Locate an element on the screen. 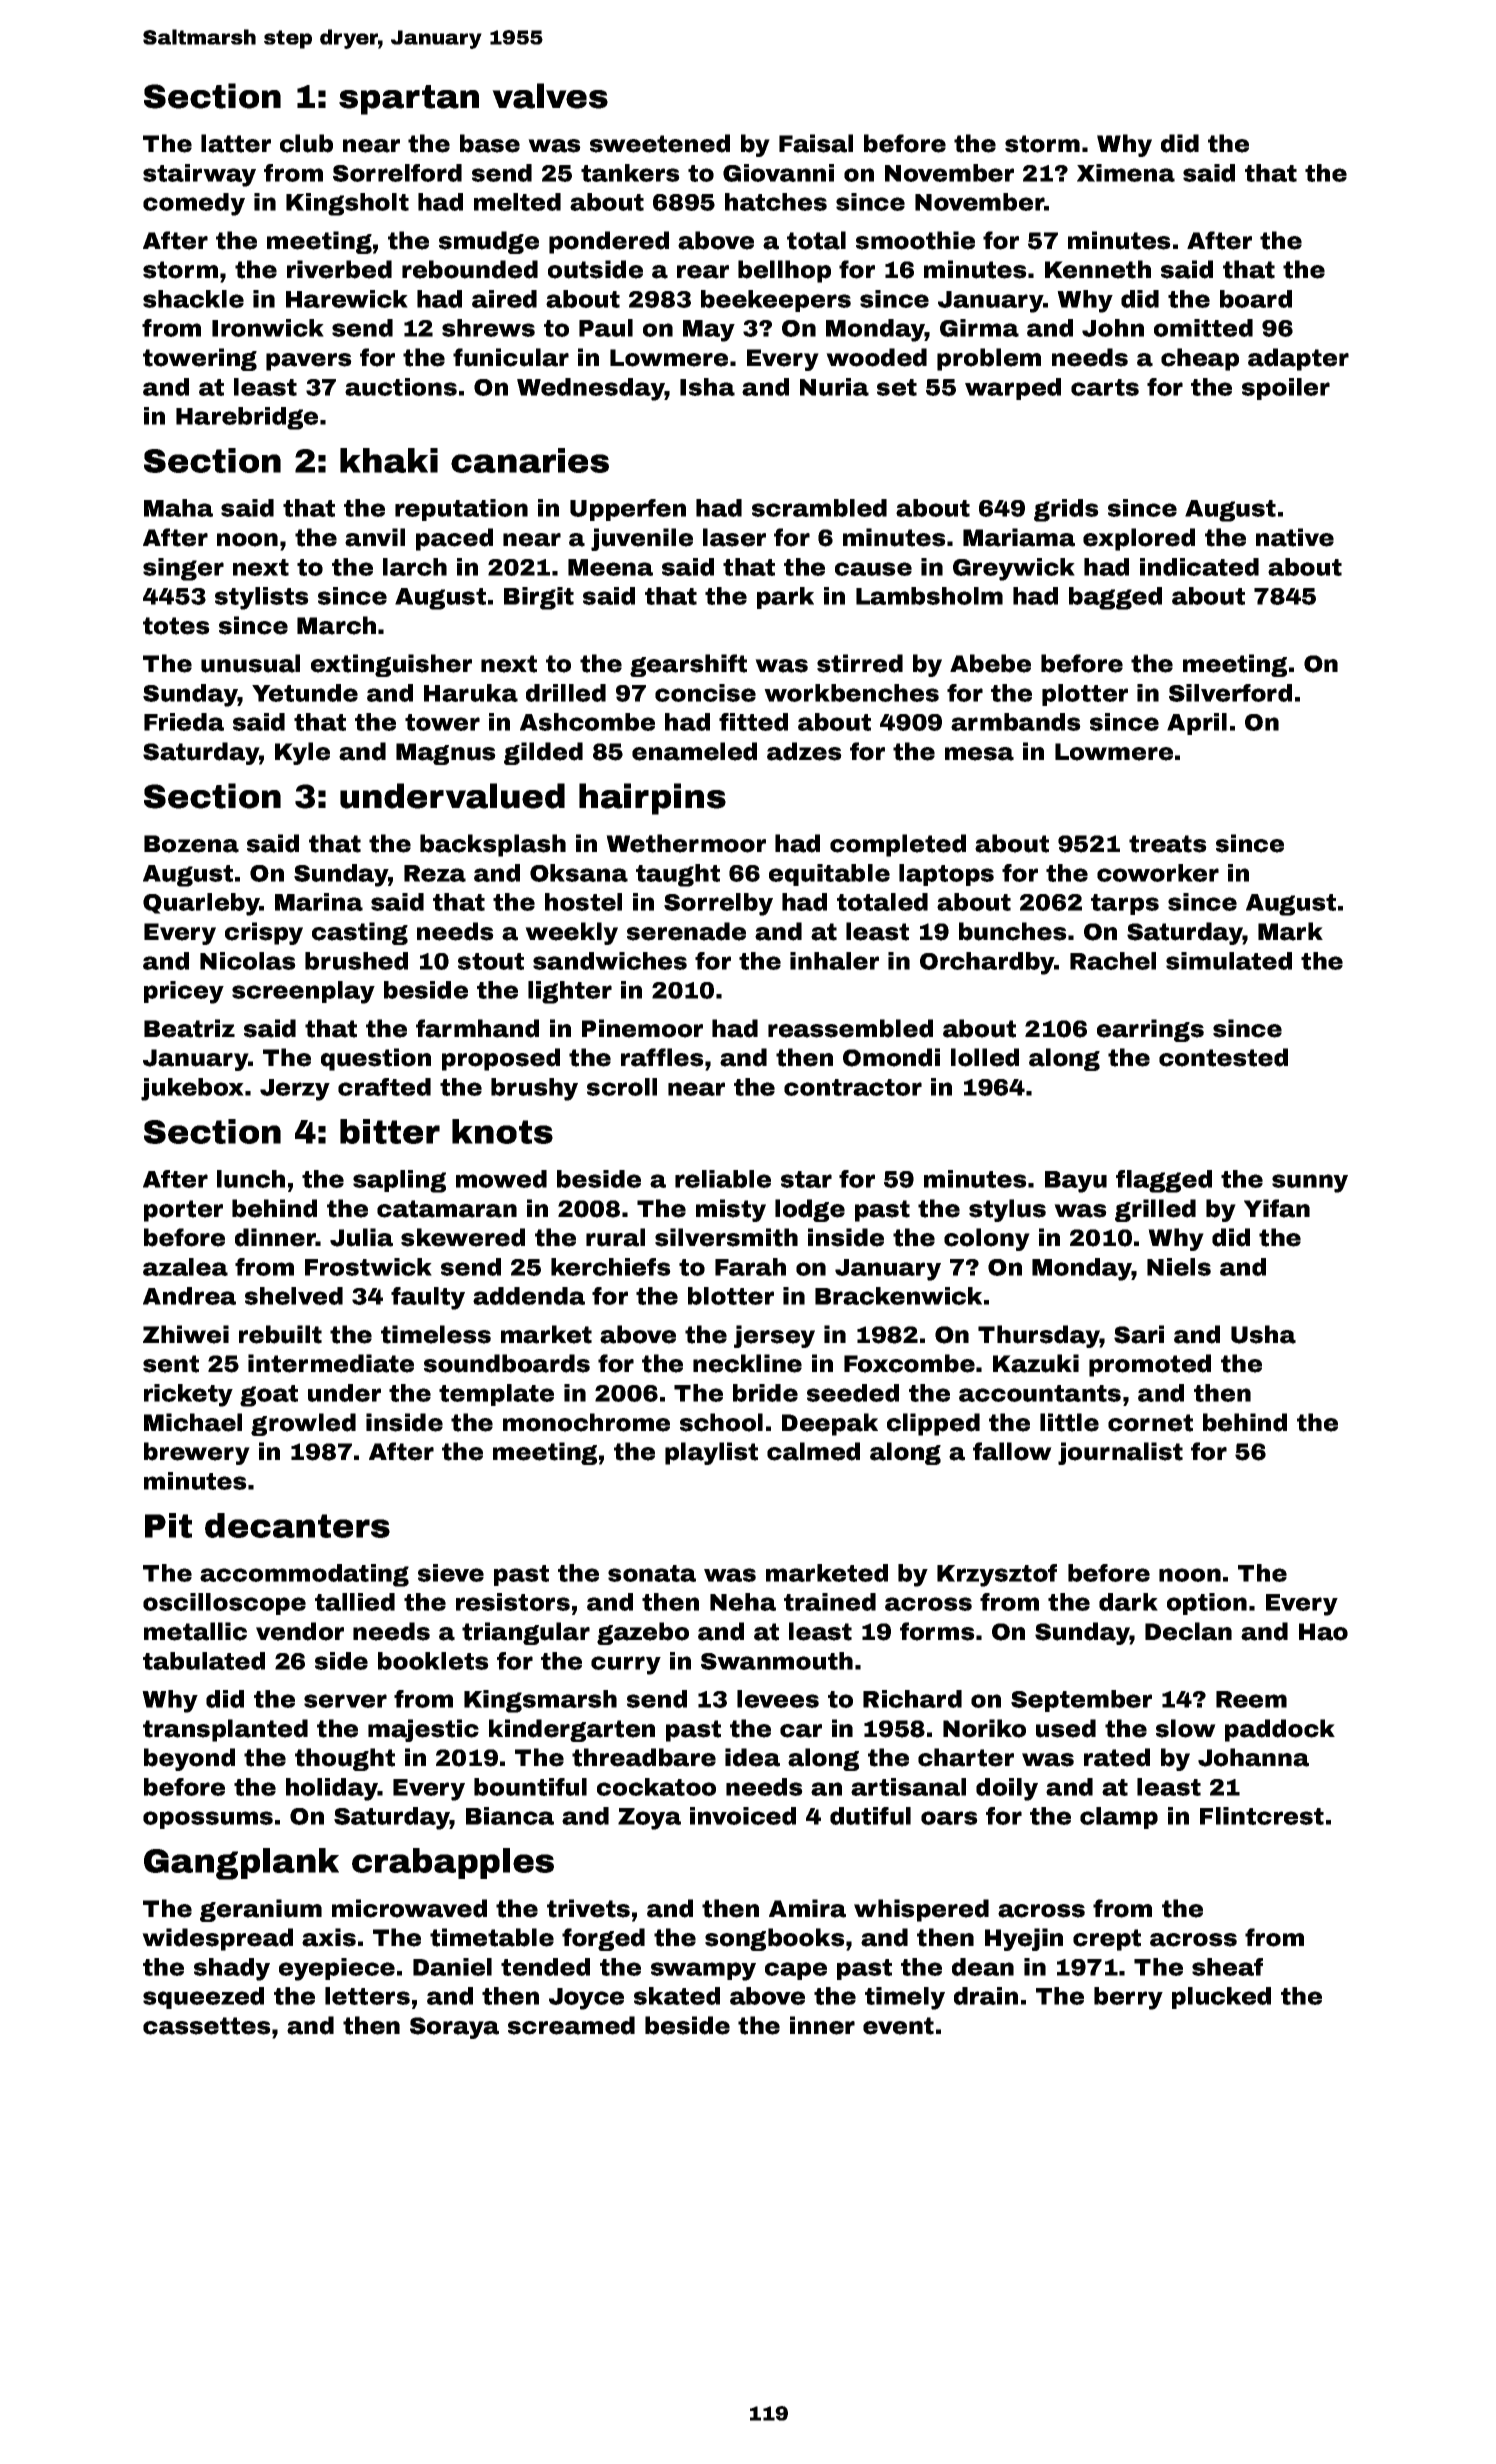  knots is located at coordinates (502, 1131).
